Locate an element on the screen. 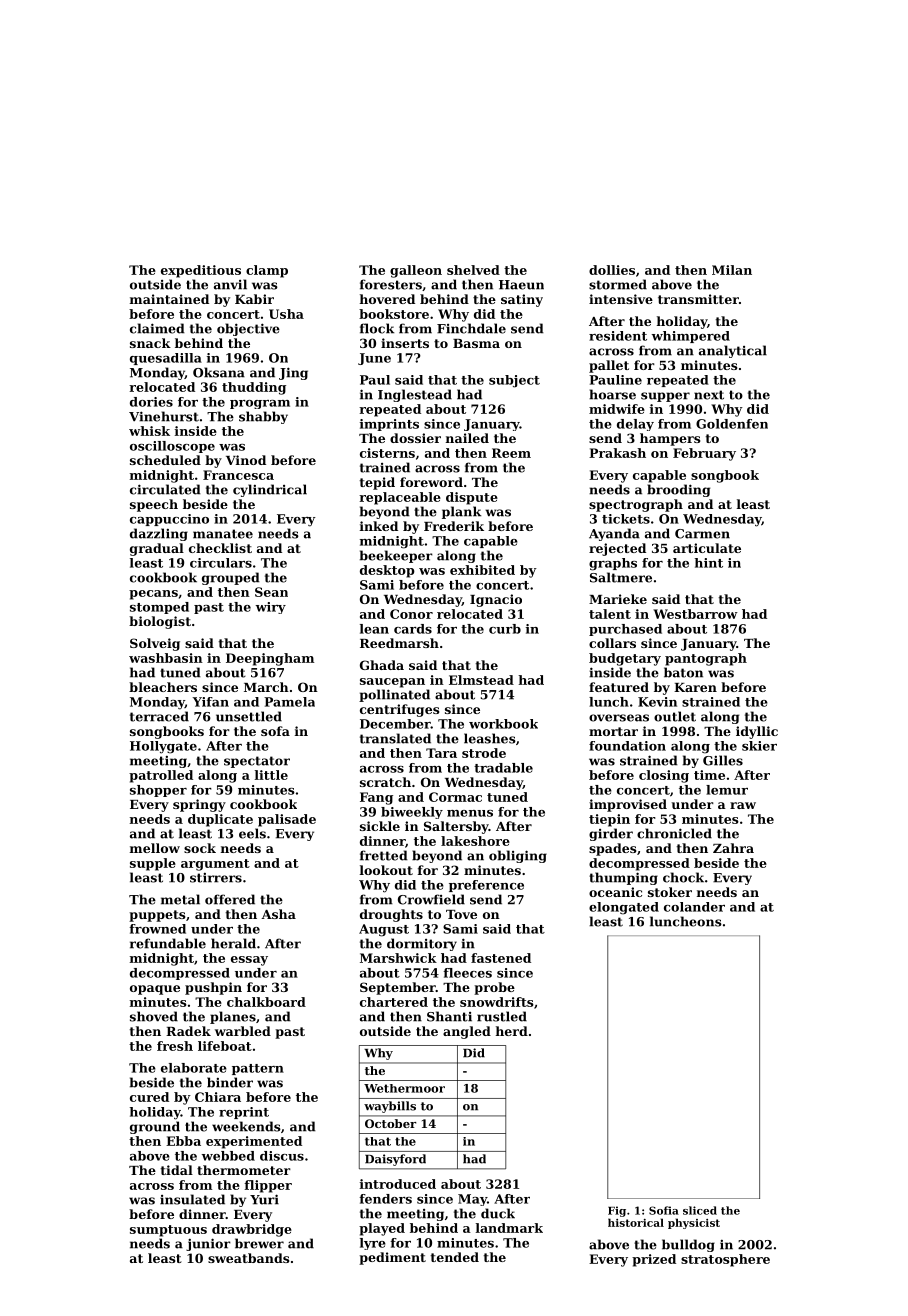 This screenshot has width=908, height=1316. Ayanda is located at coordinates (614, 534).
